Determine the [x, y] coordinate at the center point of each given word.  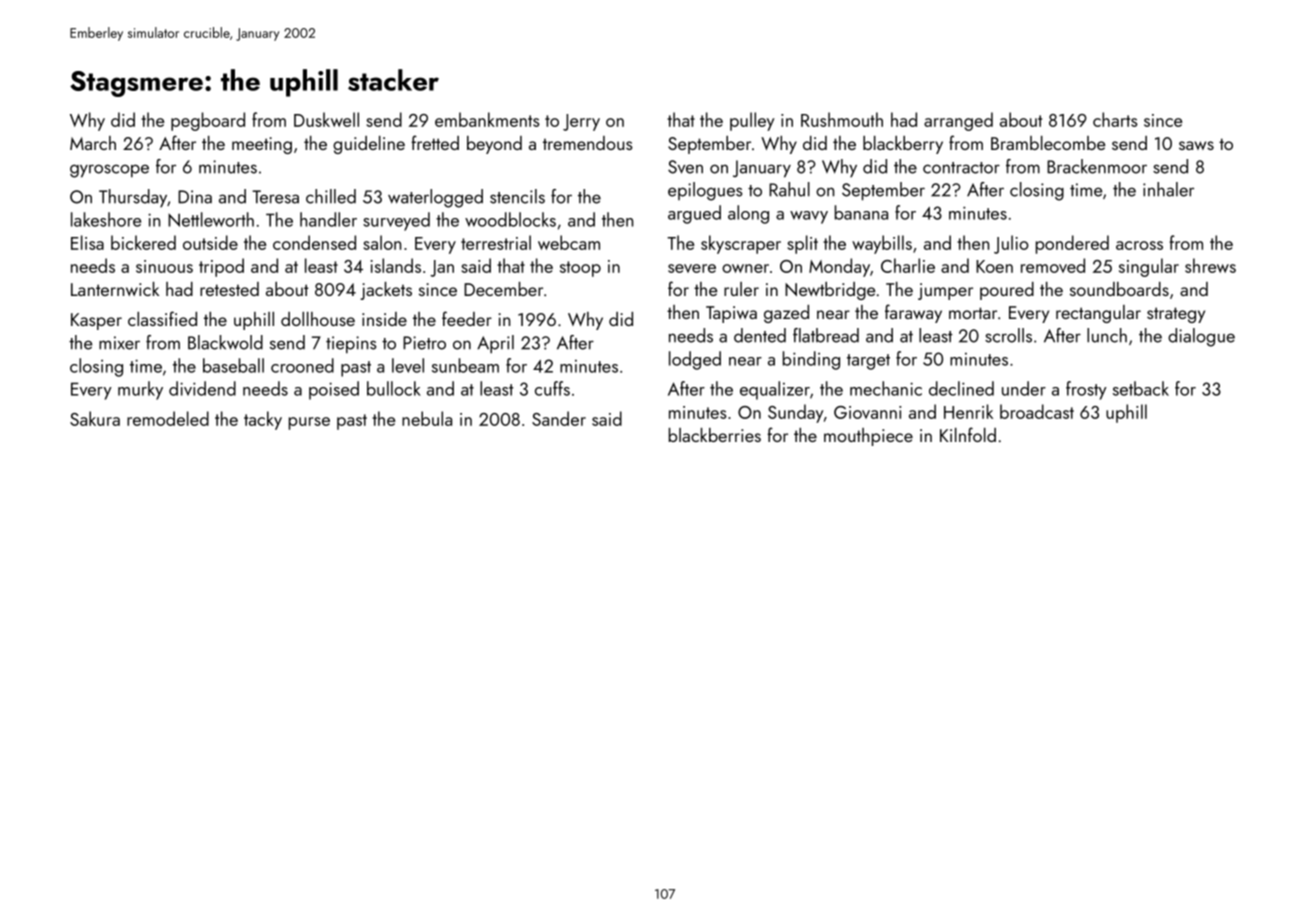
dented [760, 335]
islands [396, 265]
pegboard [208, 121]
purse [309, 423]
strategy [1176, 315]
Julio [1011, 244]
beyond [494, 145]
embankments [487, 119]
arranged [958, 121]
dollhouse [318, 319]
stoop [580, 269]
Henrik [968, 411]
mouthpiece [868, 437]
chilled [331, 196]
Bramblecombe [1048, 143]
